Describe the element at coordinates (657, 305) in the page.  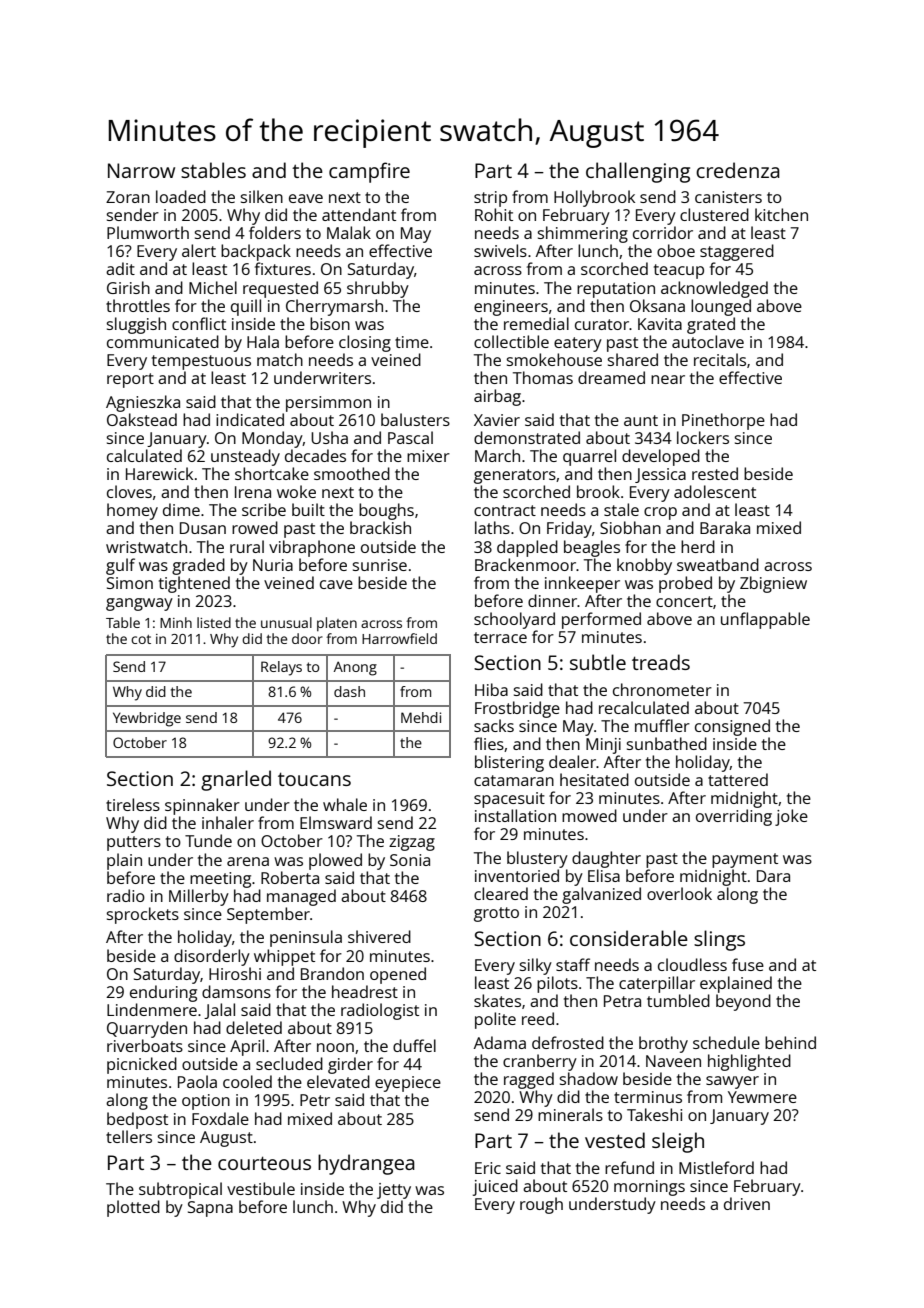
I see `Oksana` at that location.
